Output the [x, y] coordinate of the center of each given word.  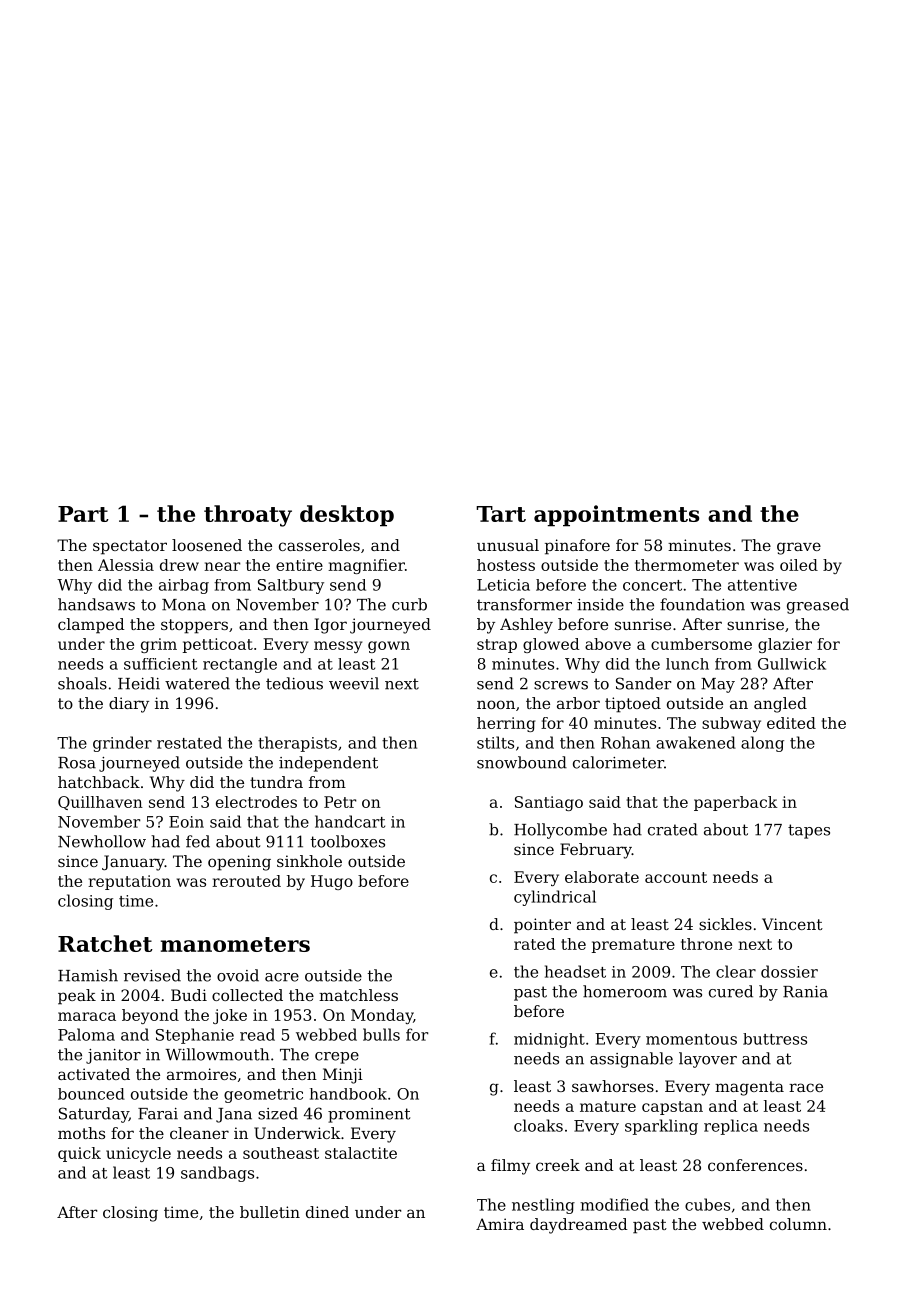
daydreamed [579, 1226]
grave [799, 548]
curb [409, 604]
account [676, 877]
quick [79, 1154]
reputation [129, 882]
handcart [350, 821]
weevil [354, 683]
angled [780, 705]
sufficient [160, 664]
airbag [184, 586]
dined [327, 1212]
